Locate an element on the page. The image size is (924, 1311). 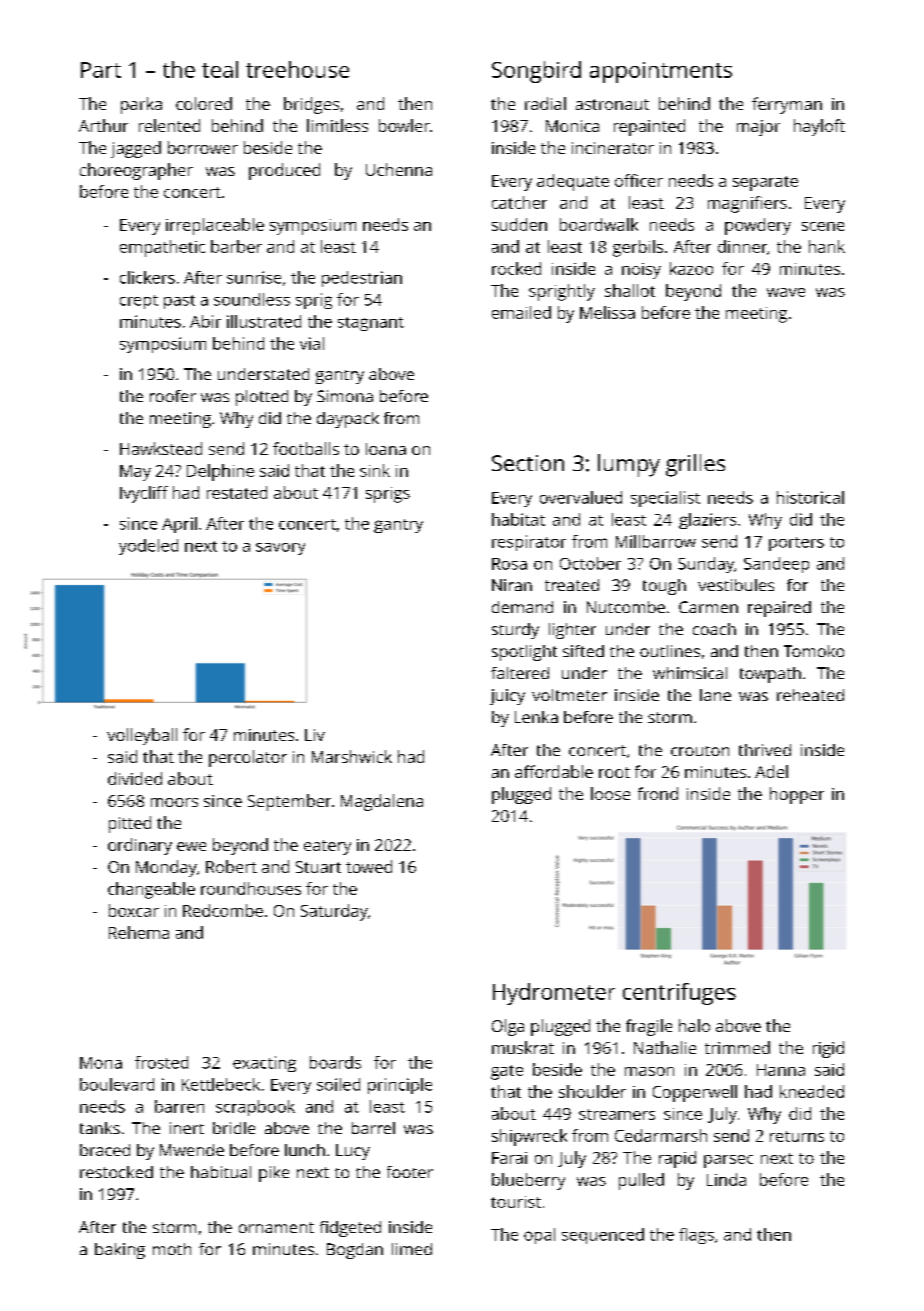
opal is located at coordinates (539, 1236).
